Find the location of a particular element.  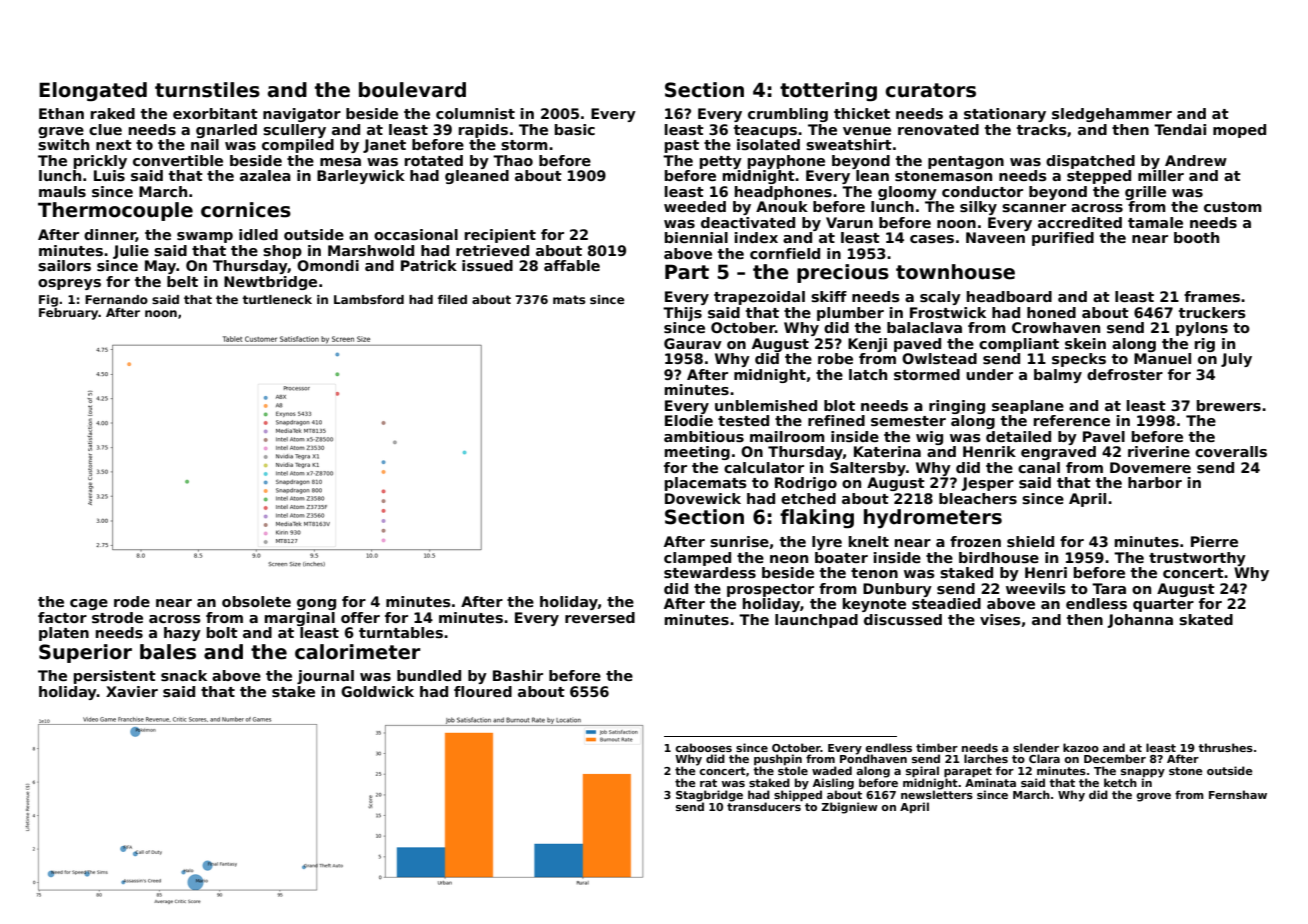

plumber is located at coordinates (850, 314).
